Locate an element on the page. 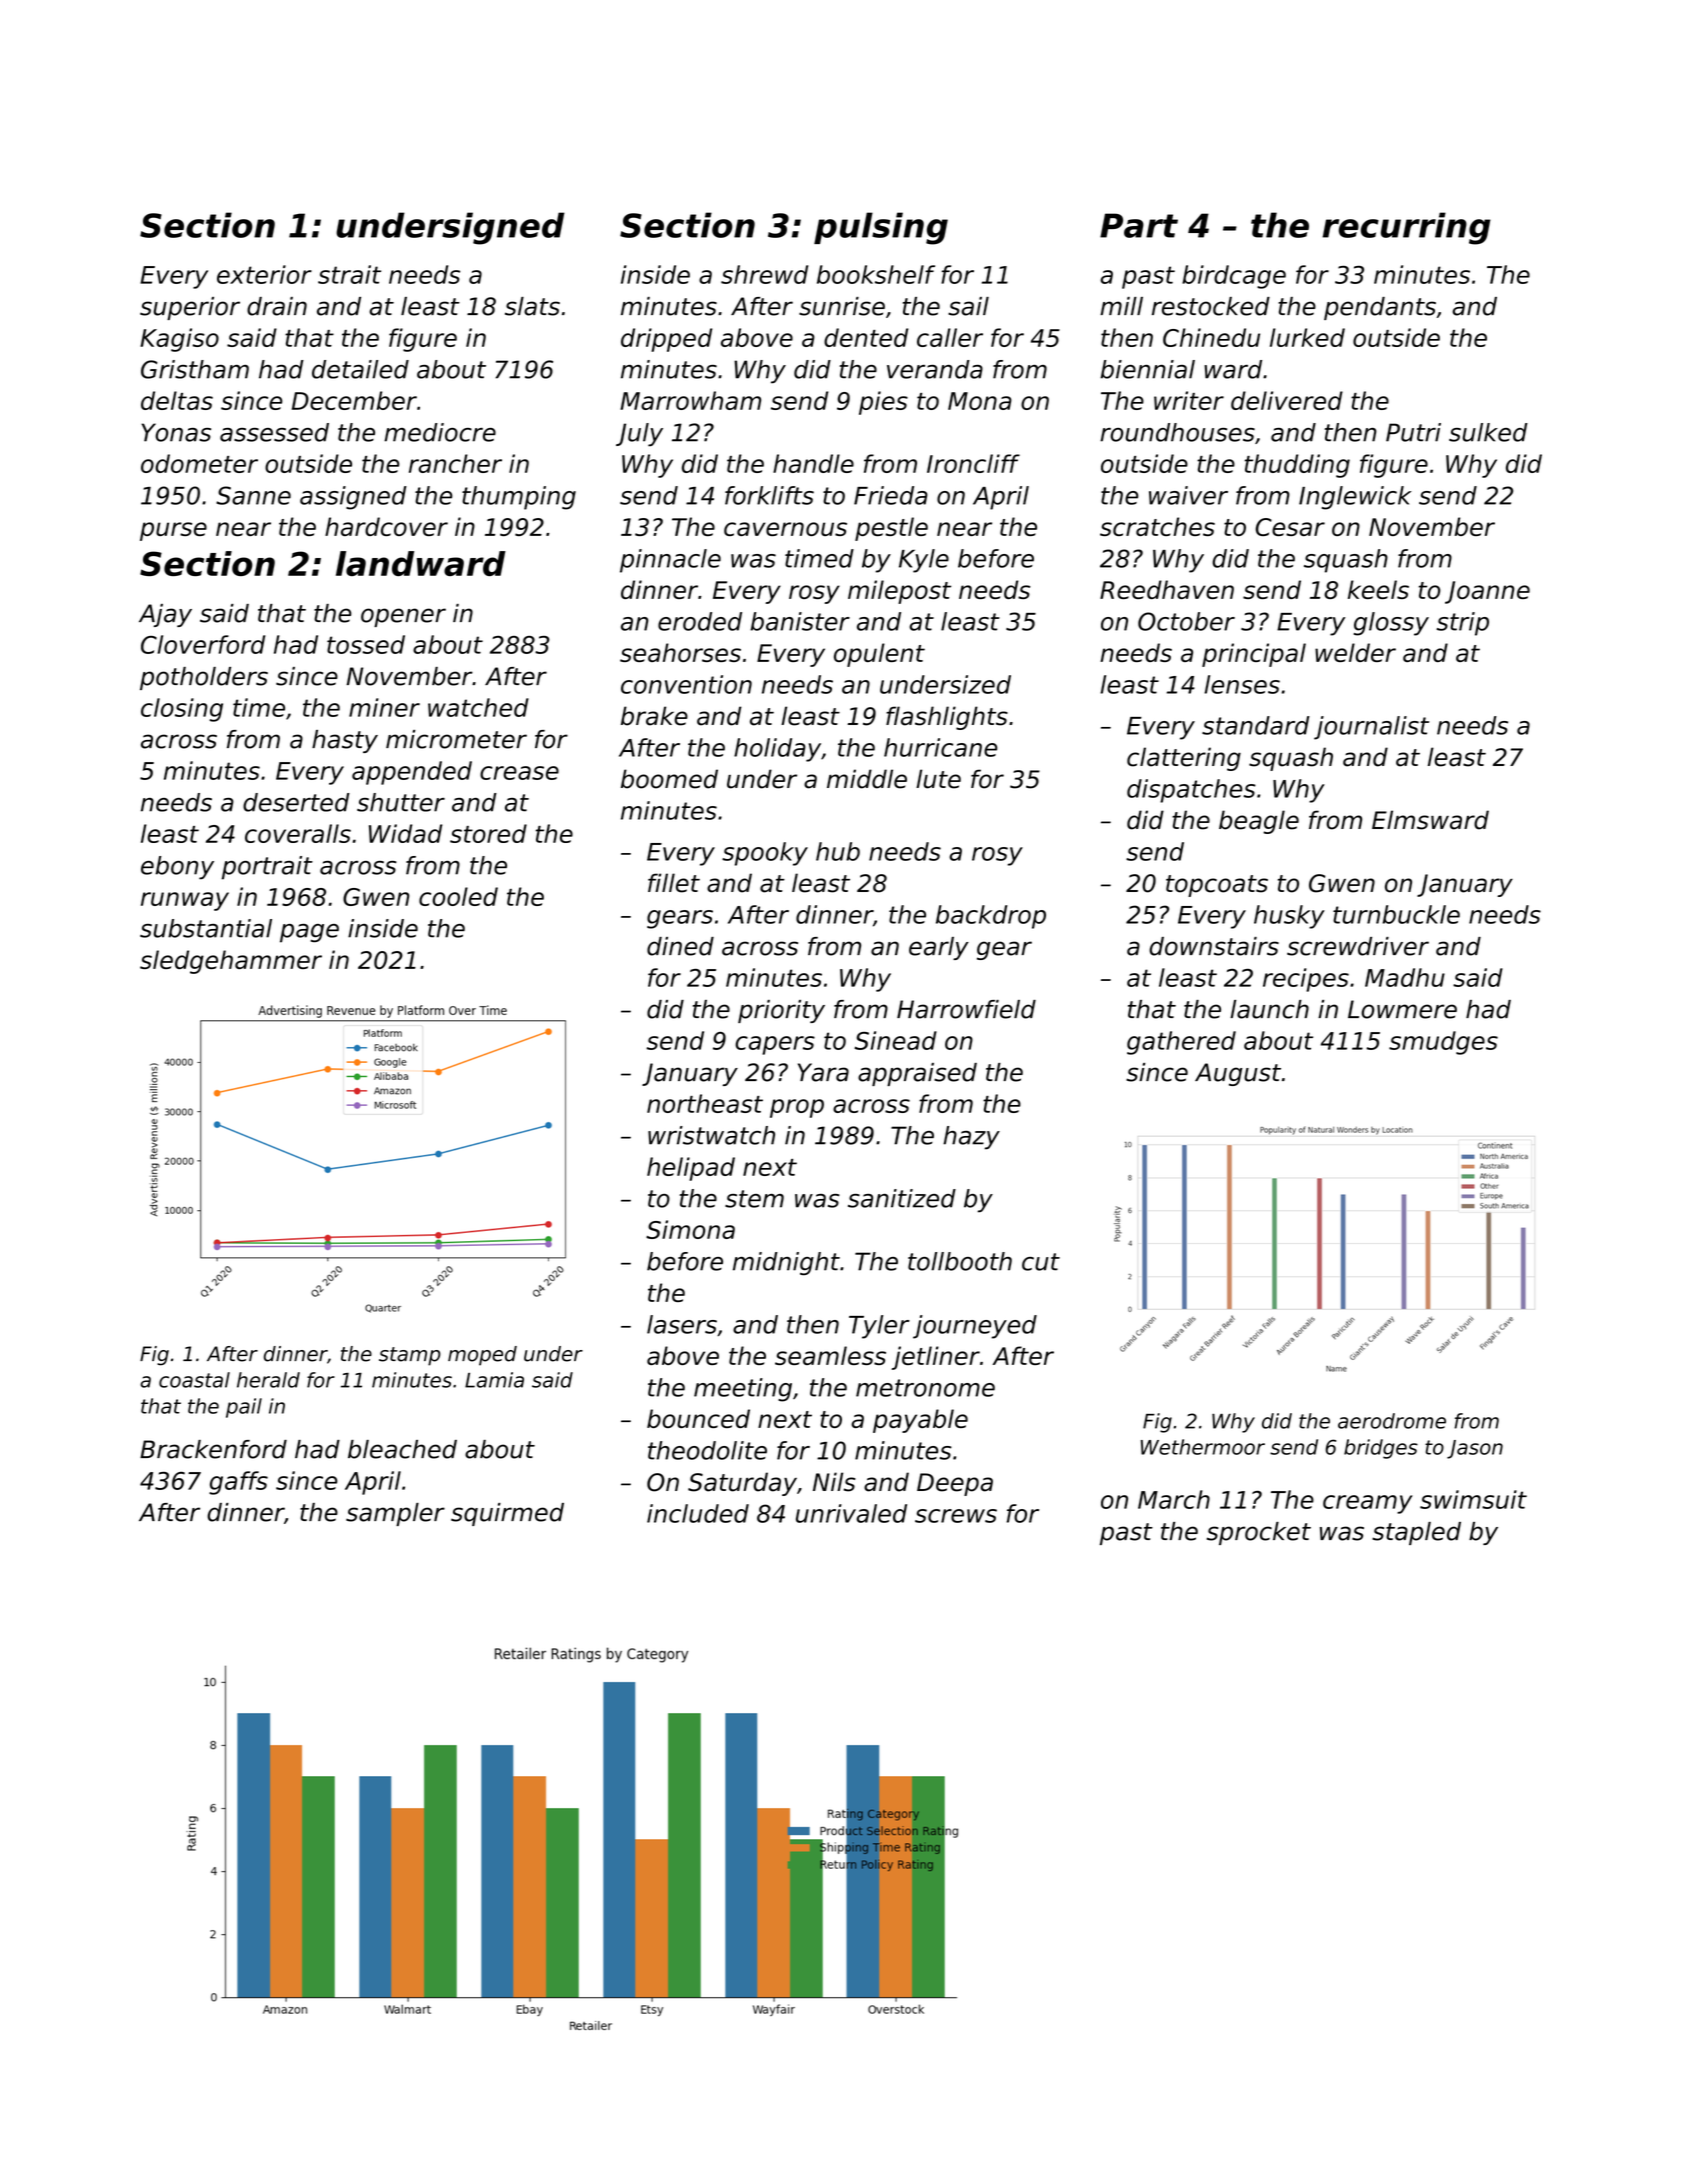 This image has height=2178, width=1683. sledgehammer is located at coordinates (231, 962).
